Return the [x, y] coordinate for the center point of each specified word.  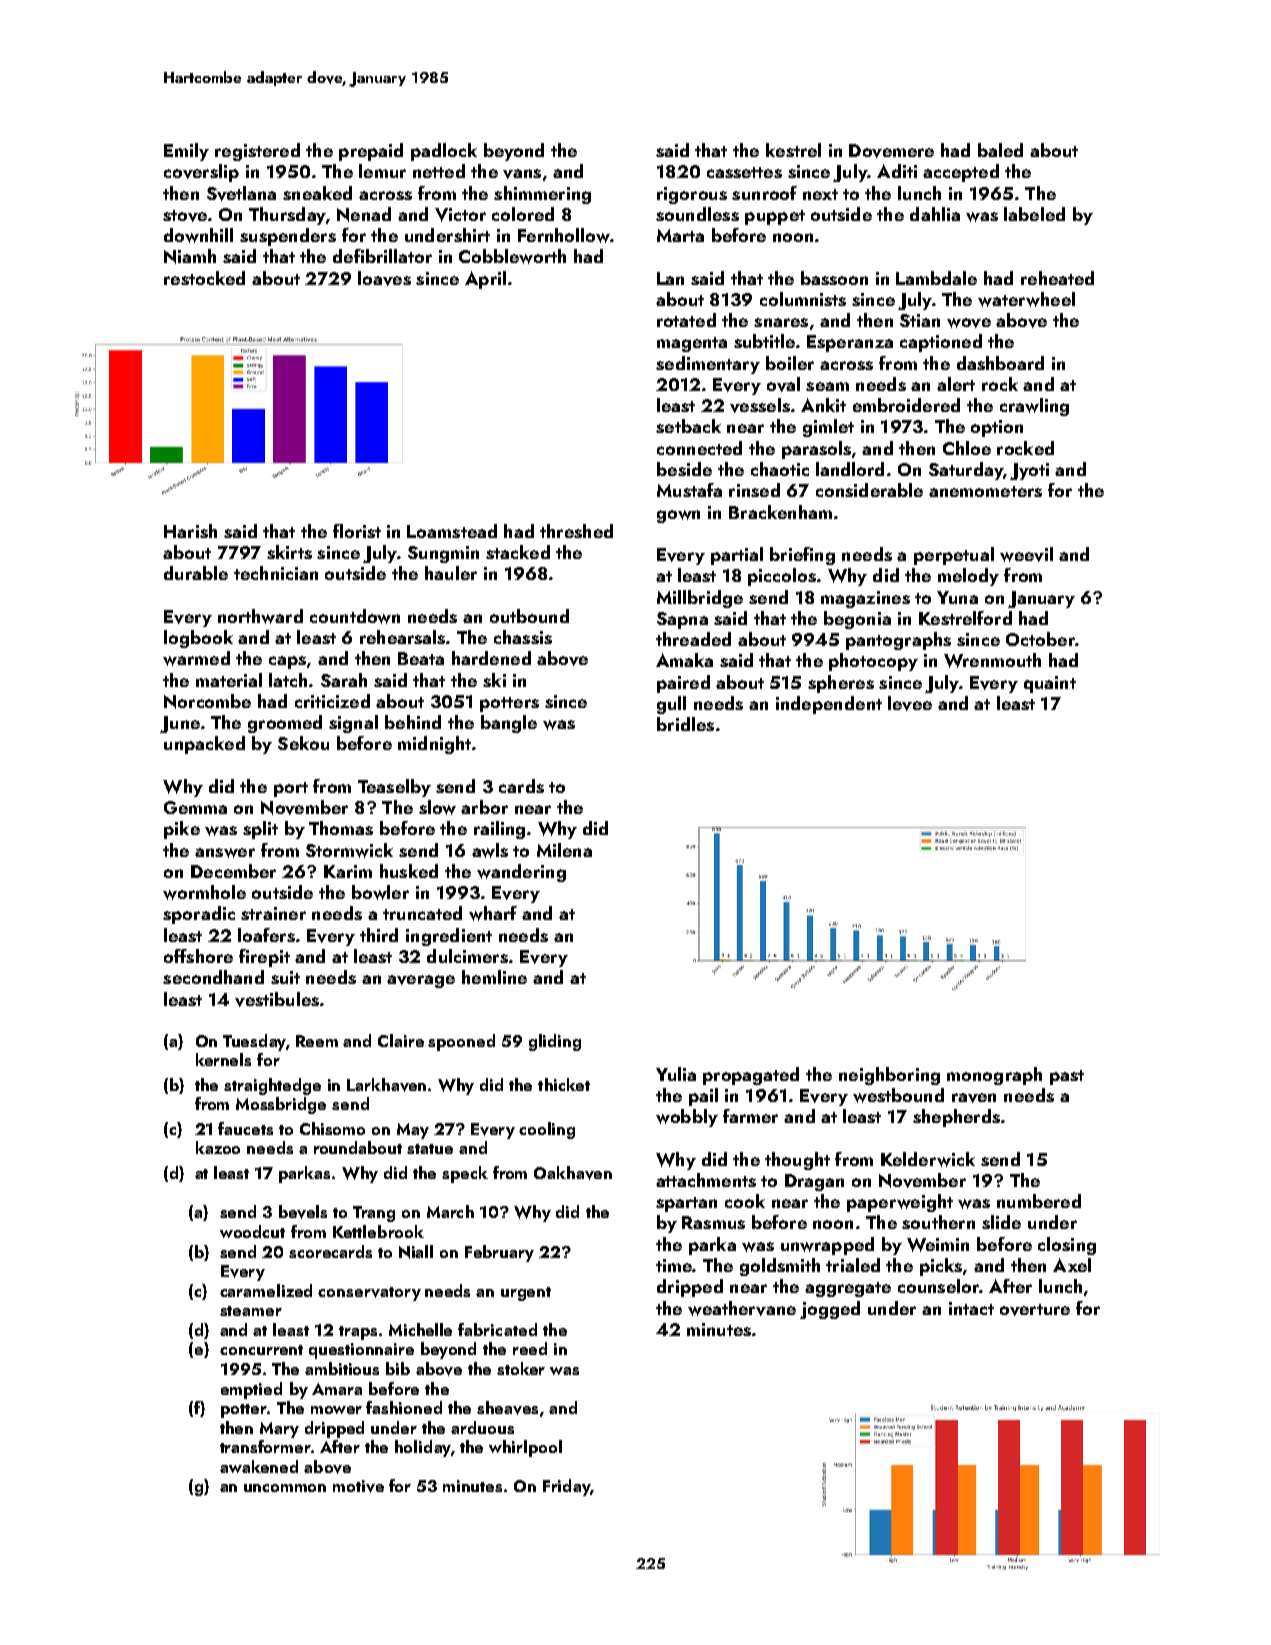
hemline [494, 977]
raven [974, 1098]
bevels [303, 1212]
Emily [186, 152]
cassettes [744, 172]
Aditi [897, 171]
